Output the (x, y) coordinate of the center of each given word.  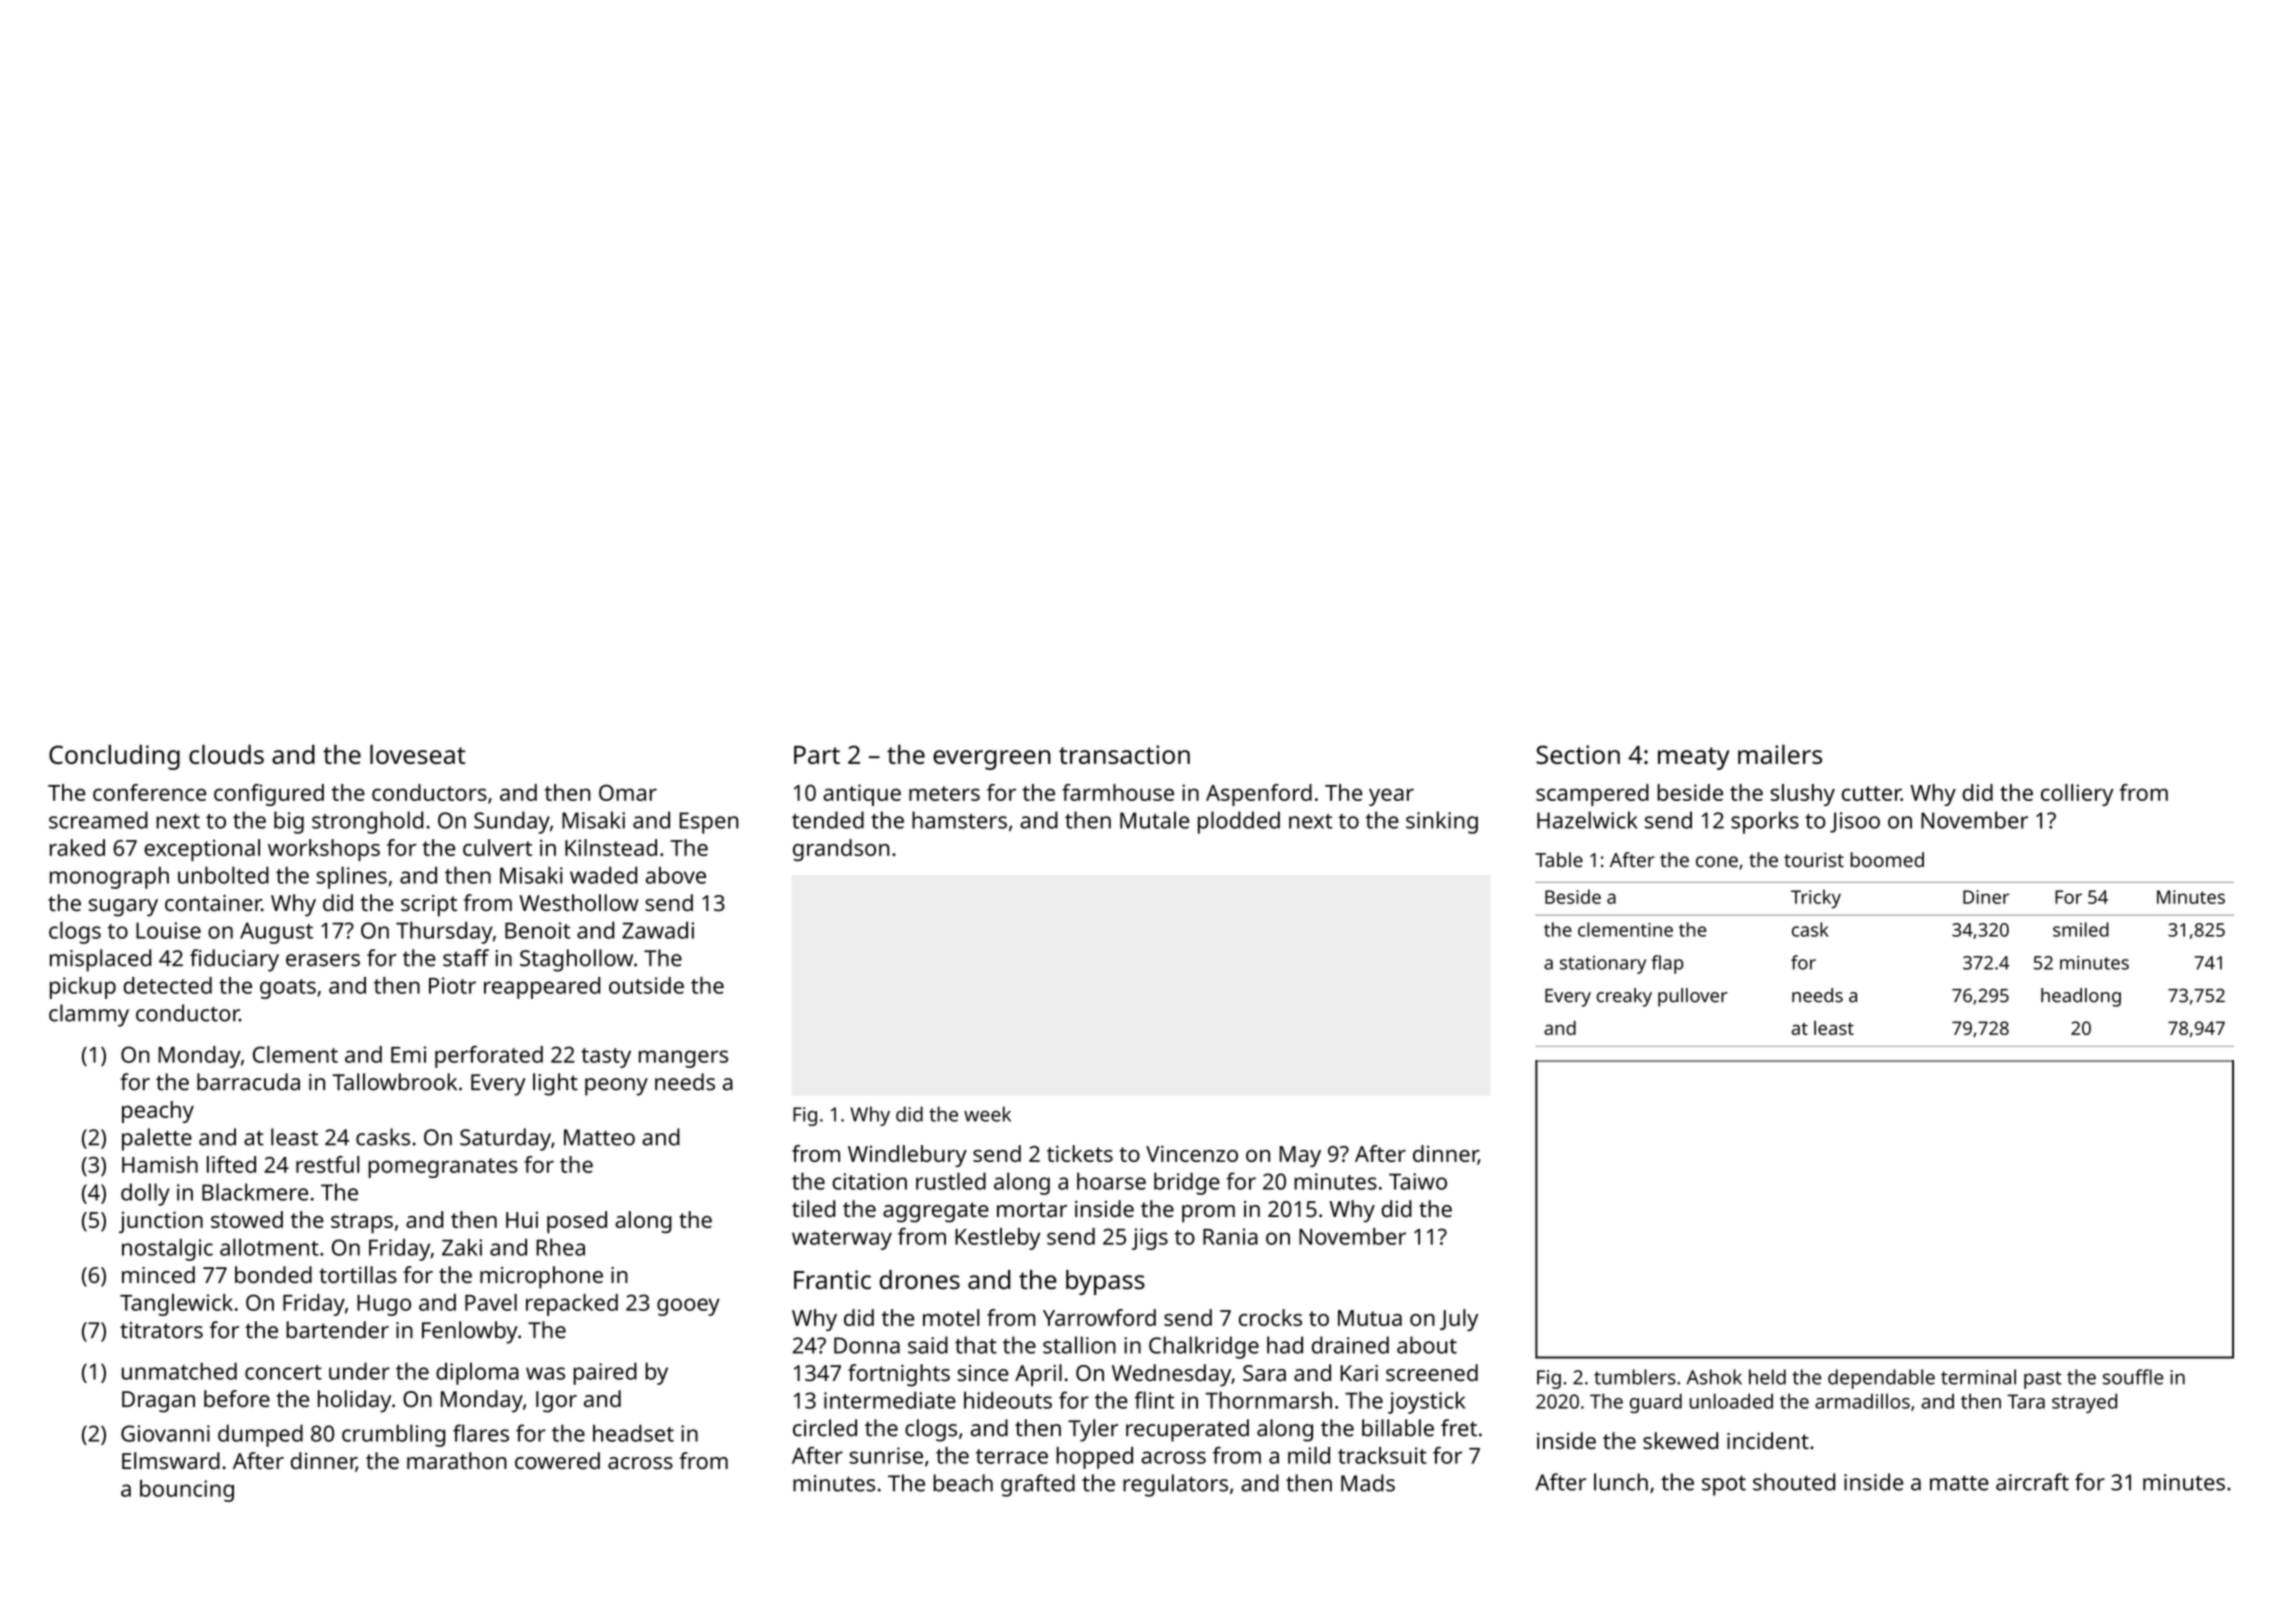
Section (1578, 754)
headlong (2081, 997)
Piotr (452, 985)
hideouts (1008, 1400)
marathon (457, 1460)
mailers (1780, 754)
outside (646, 985)
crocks (1270, 1317)
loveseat (418, 754)
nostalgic (167, 1249)
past (2043, 1380)
